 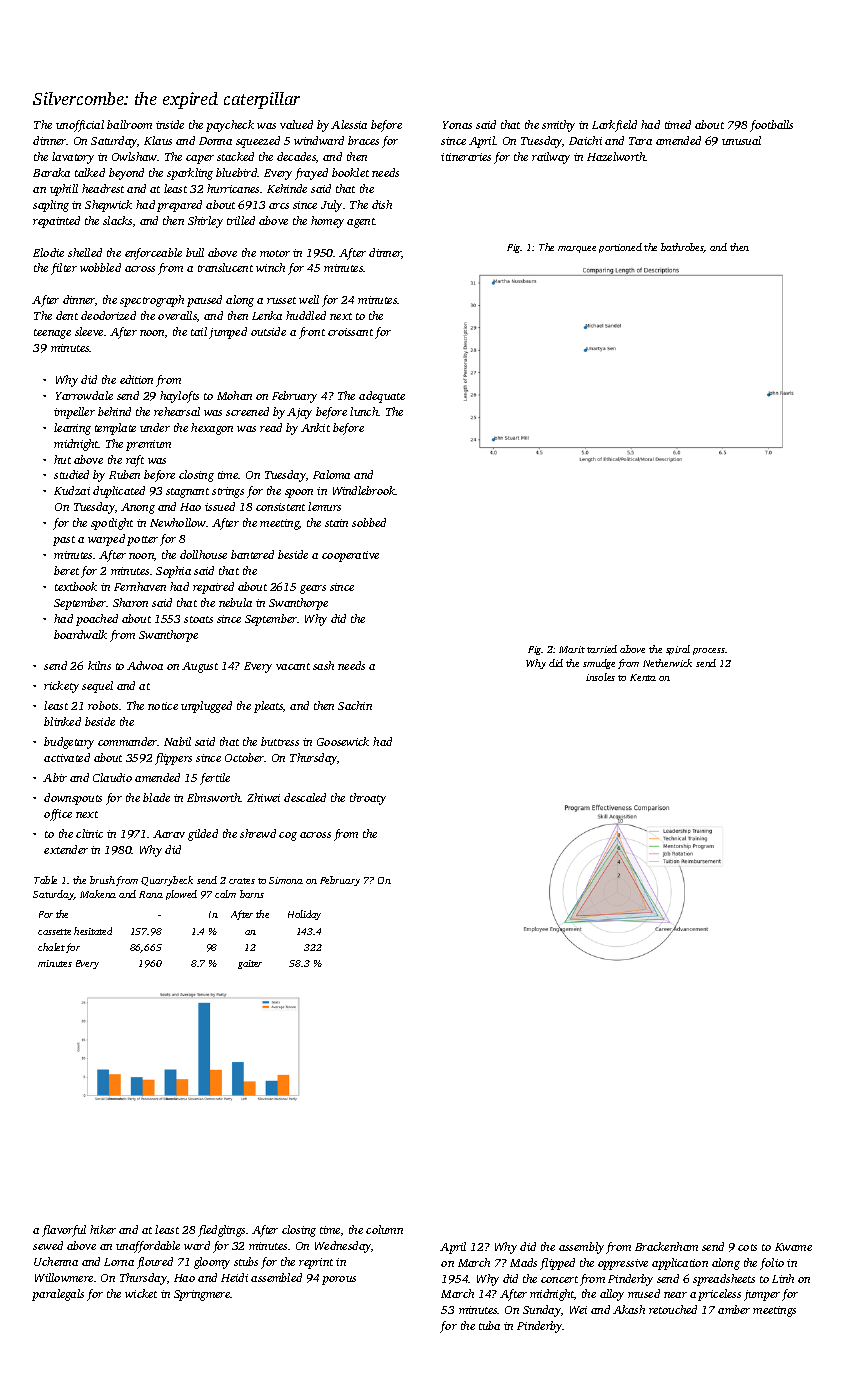 What do you see at coordinates (640, 141) in the image?
I see `Tara` at bounding box center [640, 141].
